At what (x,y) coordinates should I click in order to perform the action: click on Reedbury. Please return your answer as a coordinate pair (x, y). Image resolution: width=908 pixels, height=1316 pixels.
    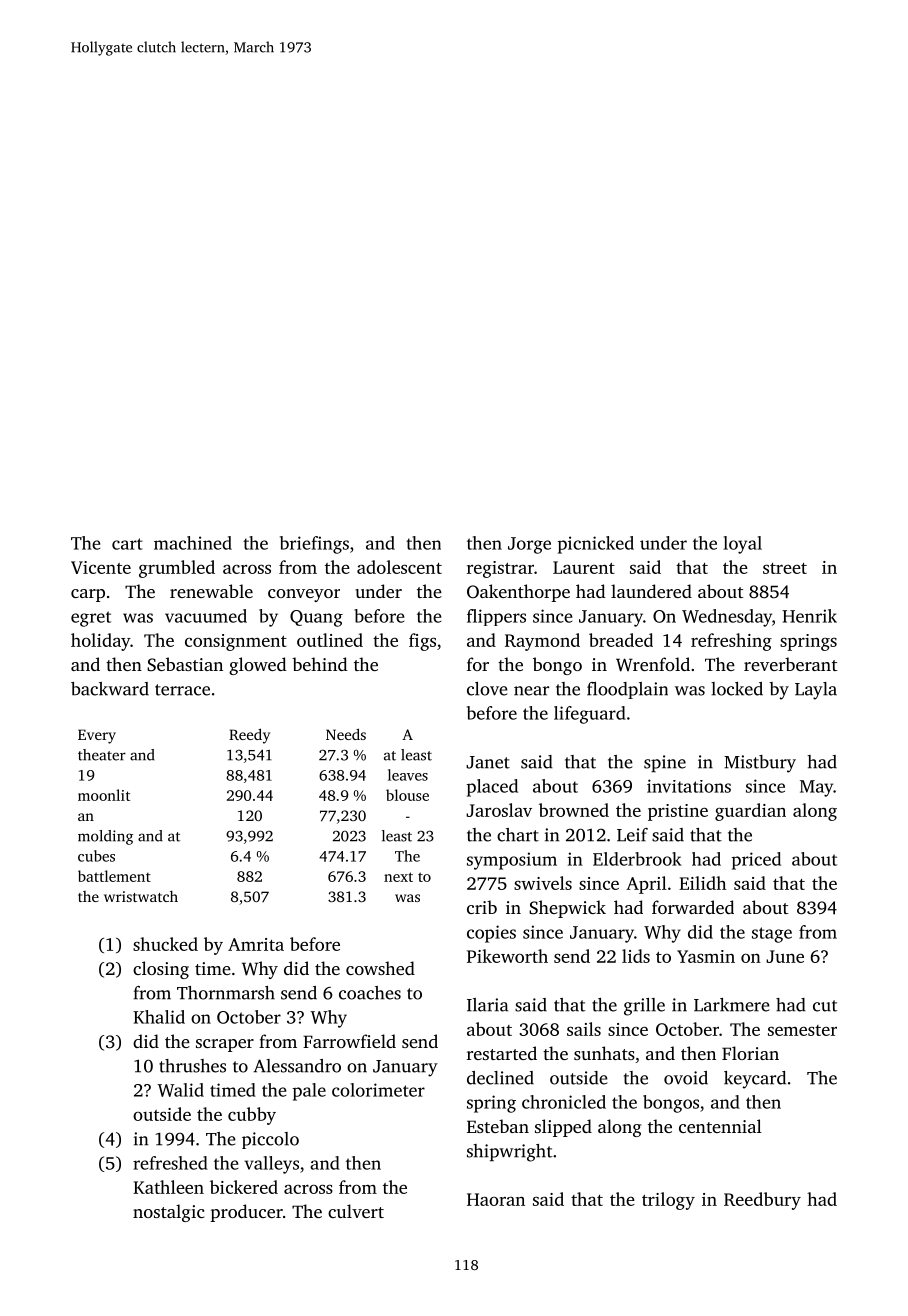
    Looking at the image, I should click on (762, 1201).
